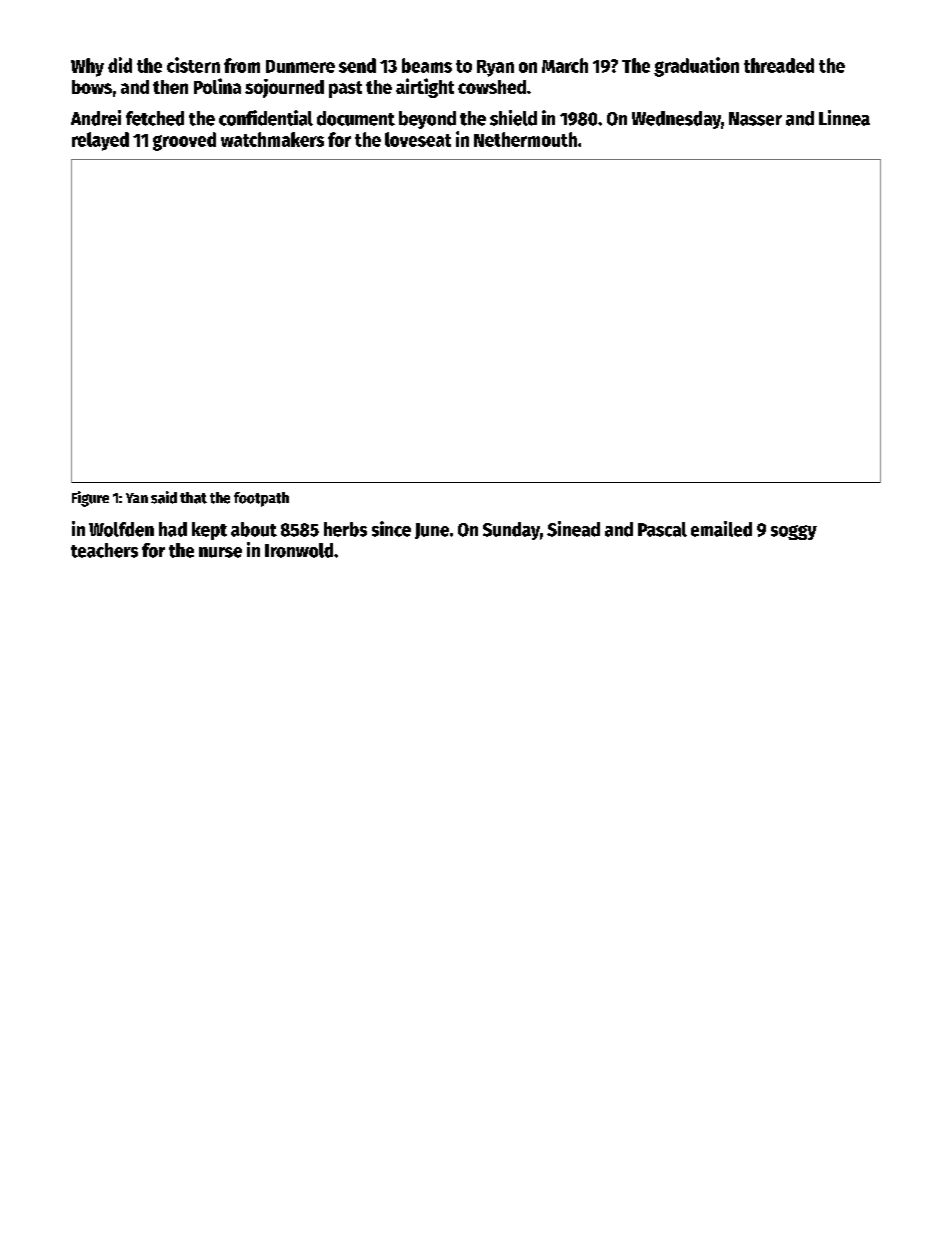 This document has width=952, height=1233. What do you see at coordinates (779, 65) in the document?
I see `threaded` at bounding box center [779, 65].
